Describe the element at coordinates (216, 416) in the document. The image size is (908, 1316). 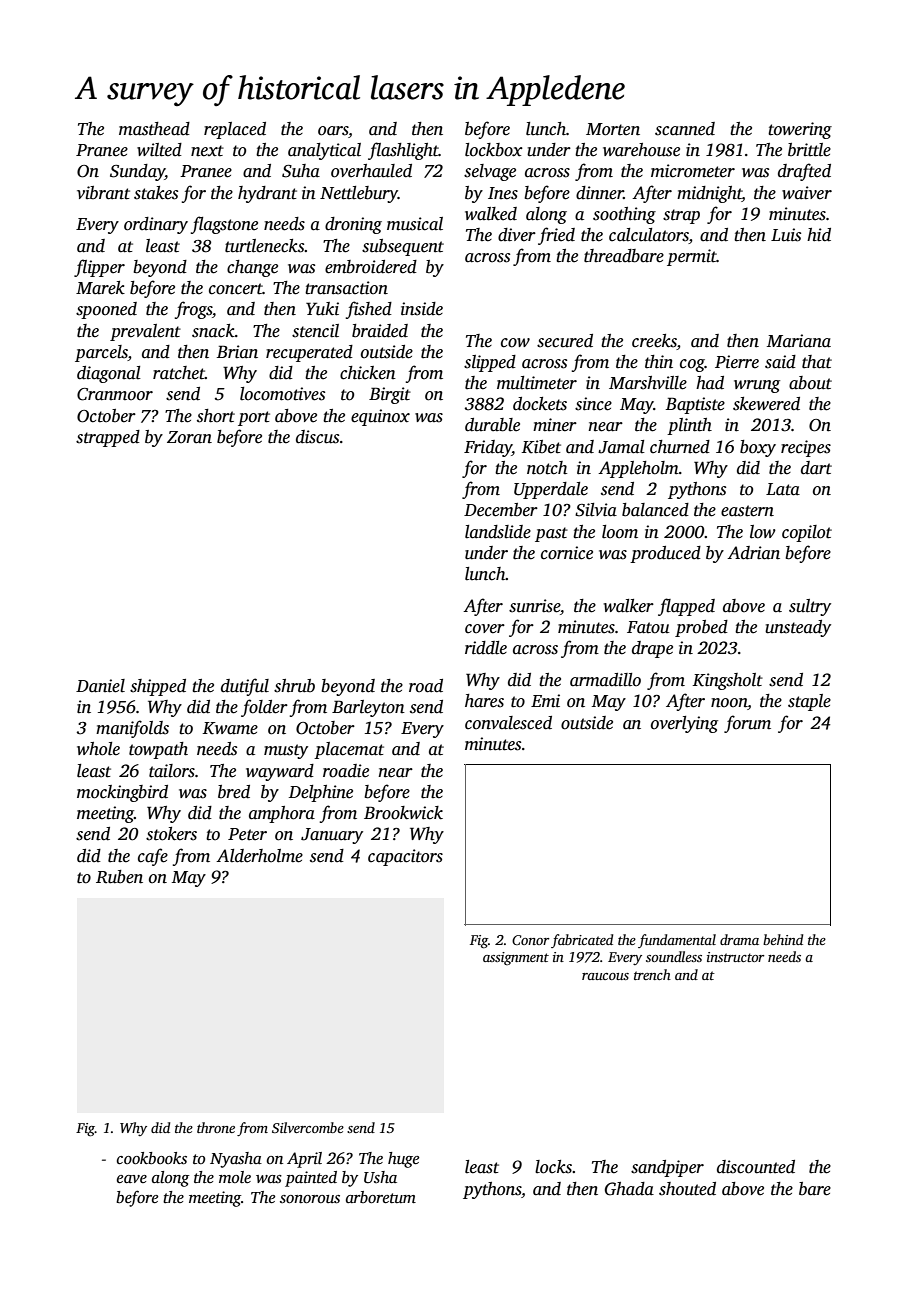
I see `short` at that location.
